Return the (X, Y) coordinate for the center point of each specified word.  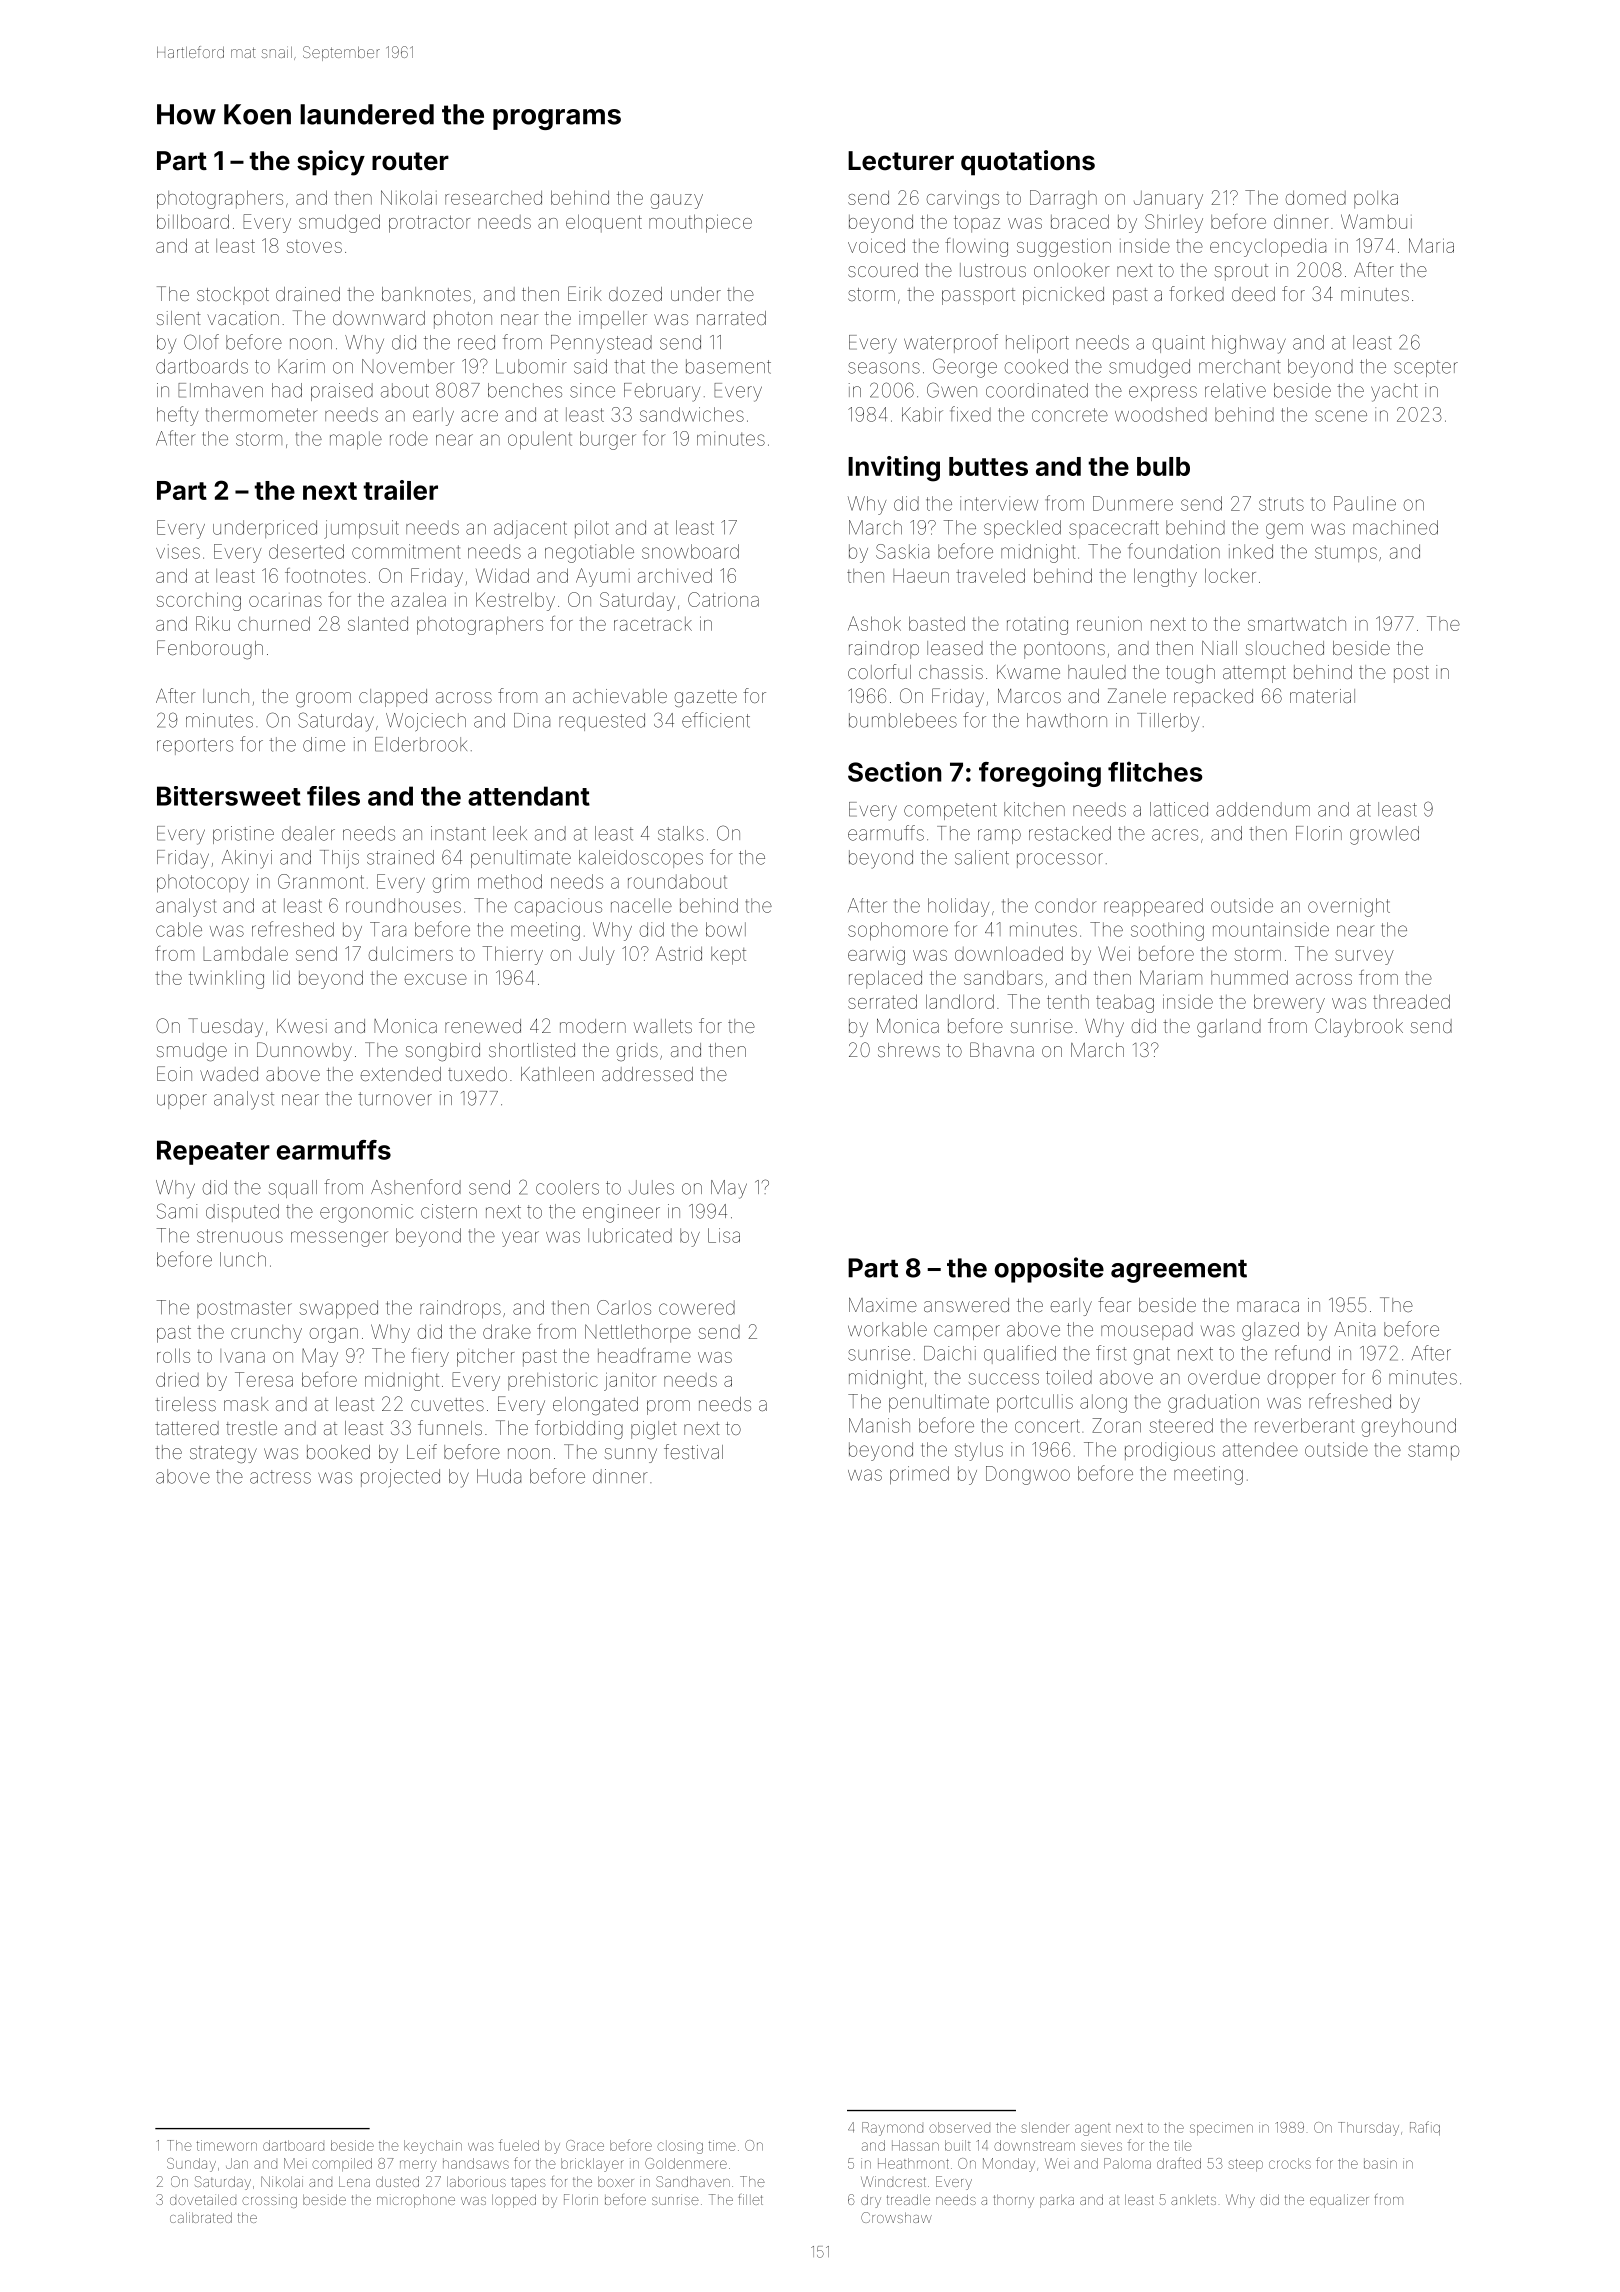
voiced (876, 245)
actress (280, 1477)
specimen (1221, 2129)
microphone (416, 2201)
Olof (201, 342)
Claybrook (1359, 1027)
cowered (697, 1307)
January (1168, 200)
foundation (1174, 551)
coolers (567, 1187)
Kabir (922, 414)
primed (919, 1475)
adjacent (530, 529)
